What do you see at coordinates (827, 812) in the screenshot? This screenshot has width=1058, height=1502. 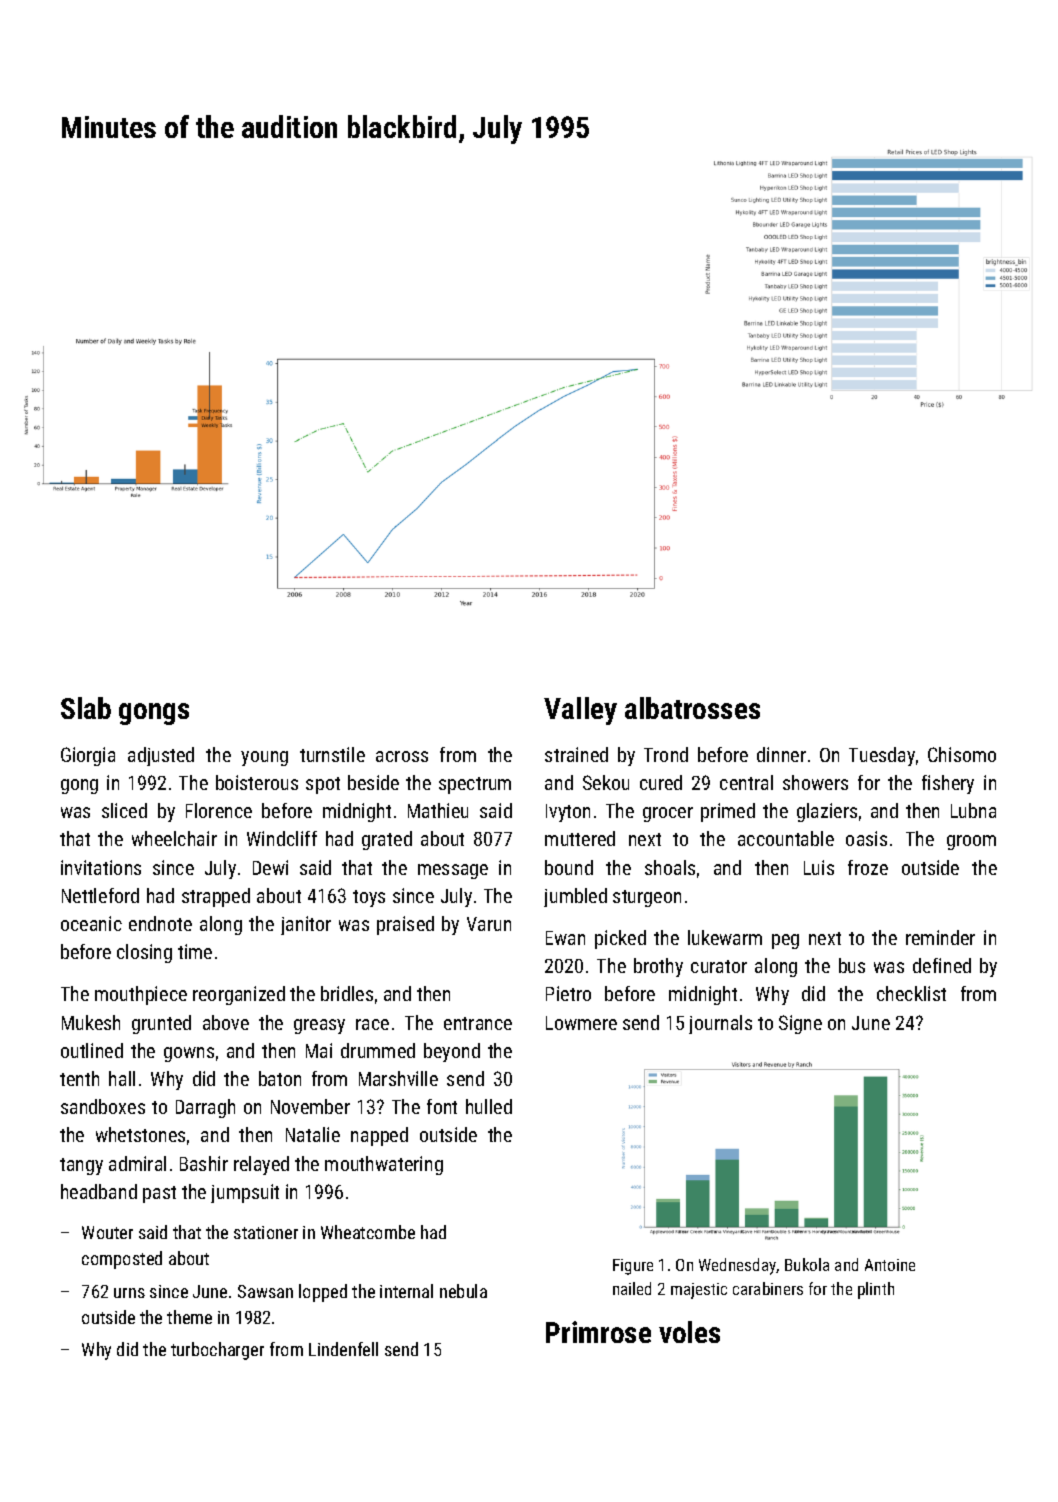 I see `glaziers` at bounding box center [827, 812].
